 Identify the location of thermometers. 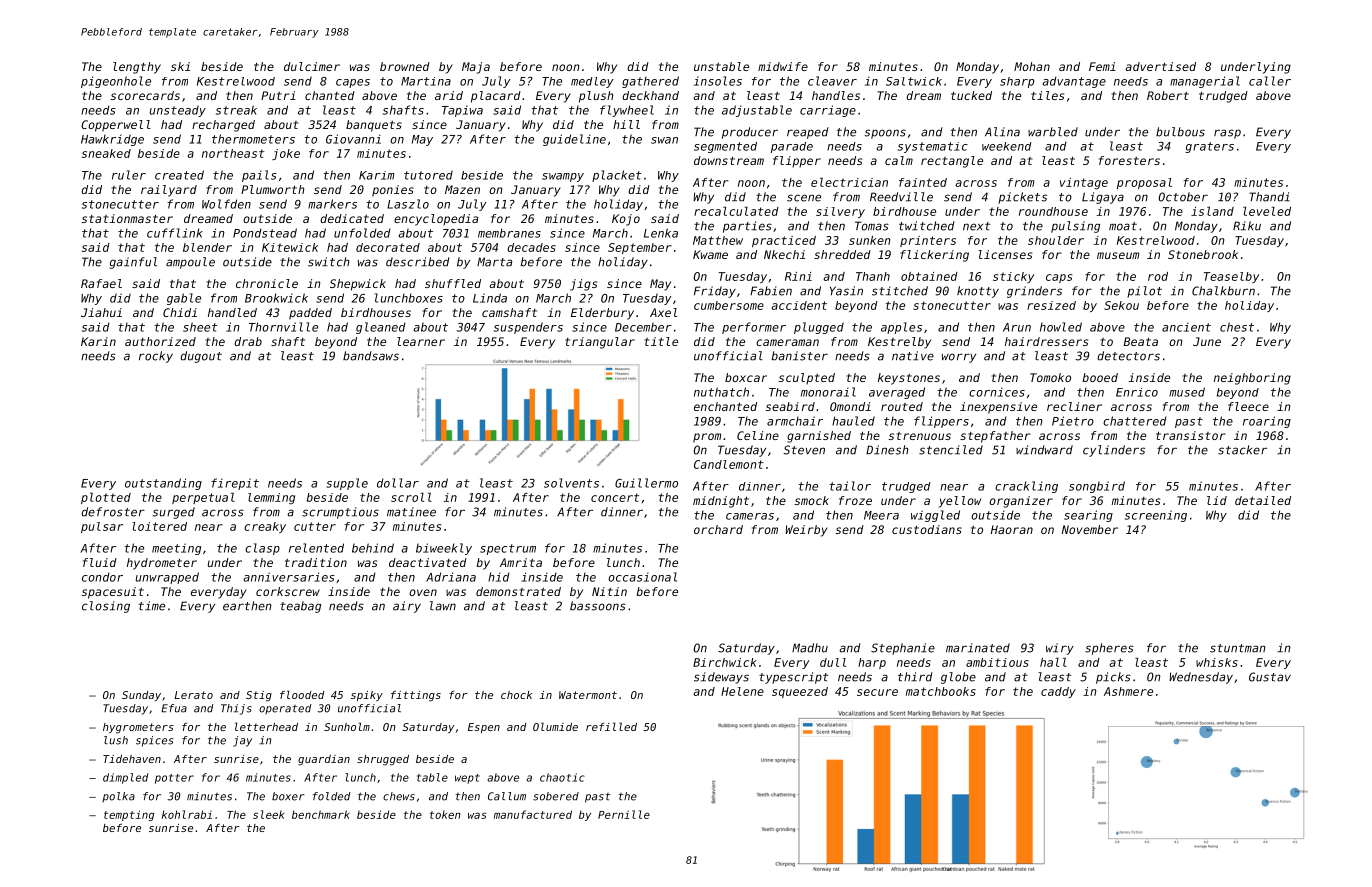
(253, 139).
